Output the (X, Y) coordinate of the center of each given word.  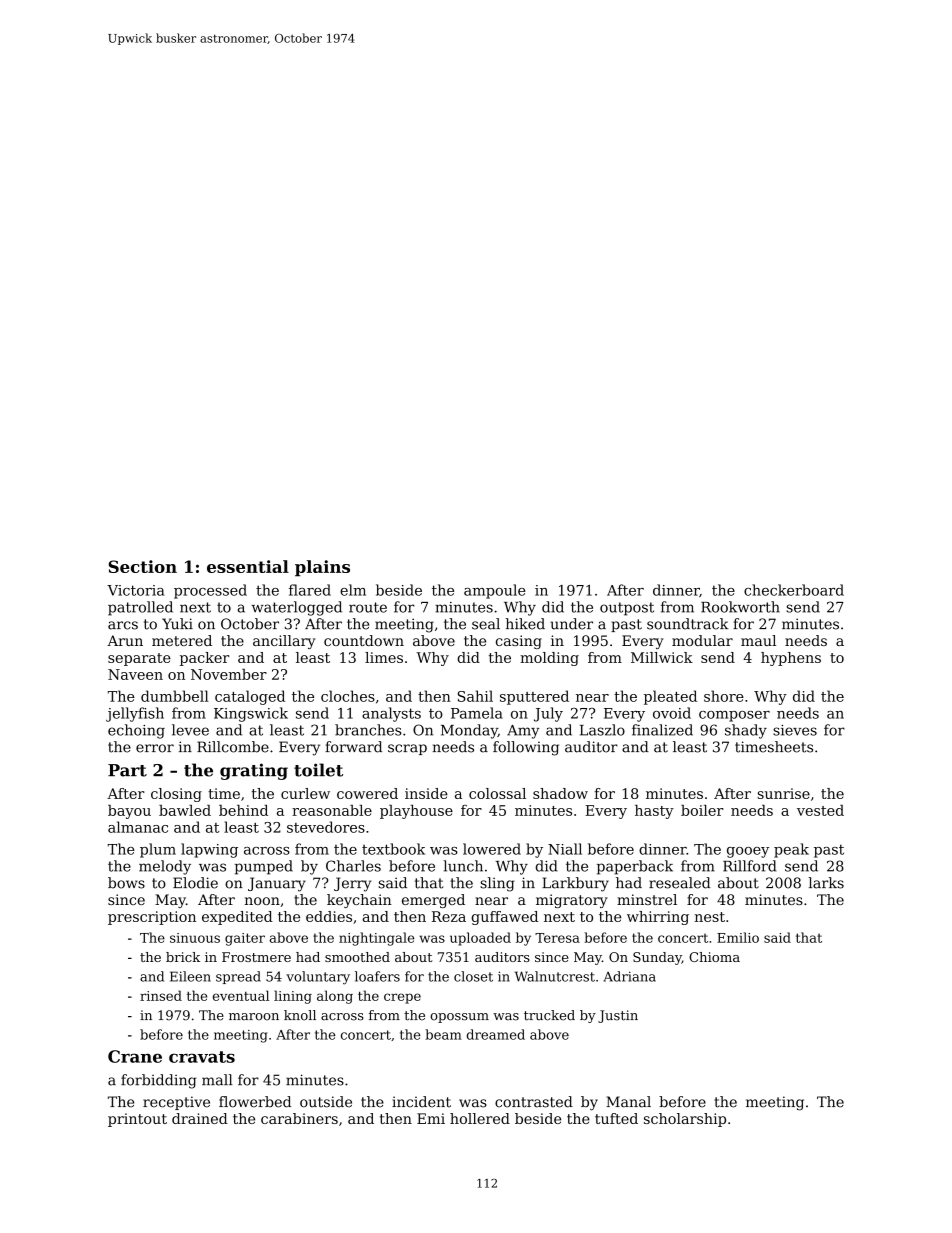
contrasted (534, 1102)
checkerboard (794, 590)
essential (248, 566)
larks (826, 883)
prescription (152, 918)
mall (217, 1080)
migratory (572, 901)
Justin (618, 1016)
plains (322, 568)
